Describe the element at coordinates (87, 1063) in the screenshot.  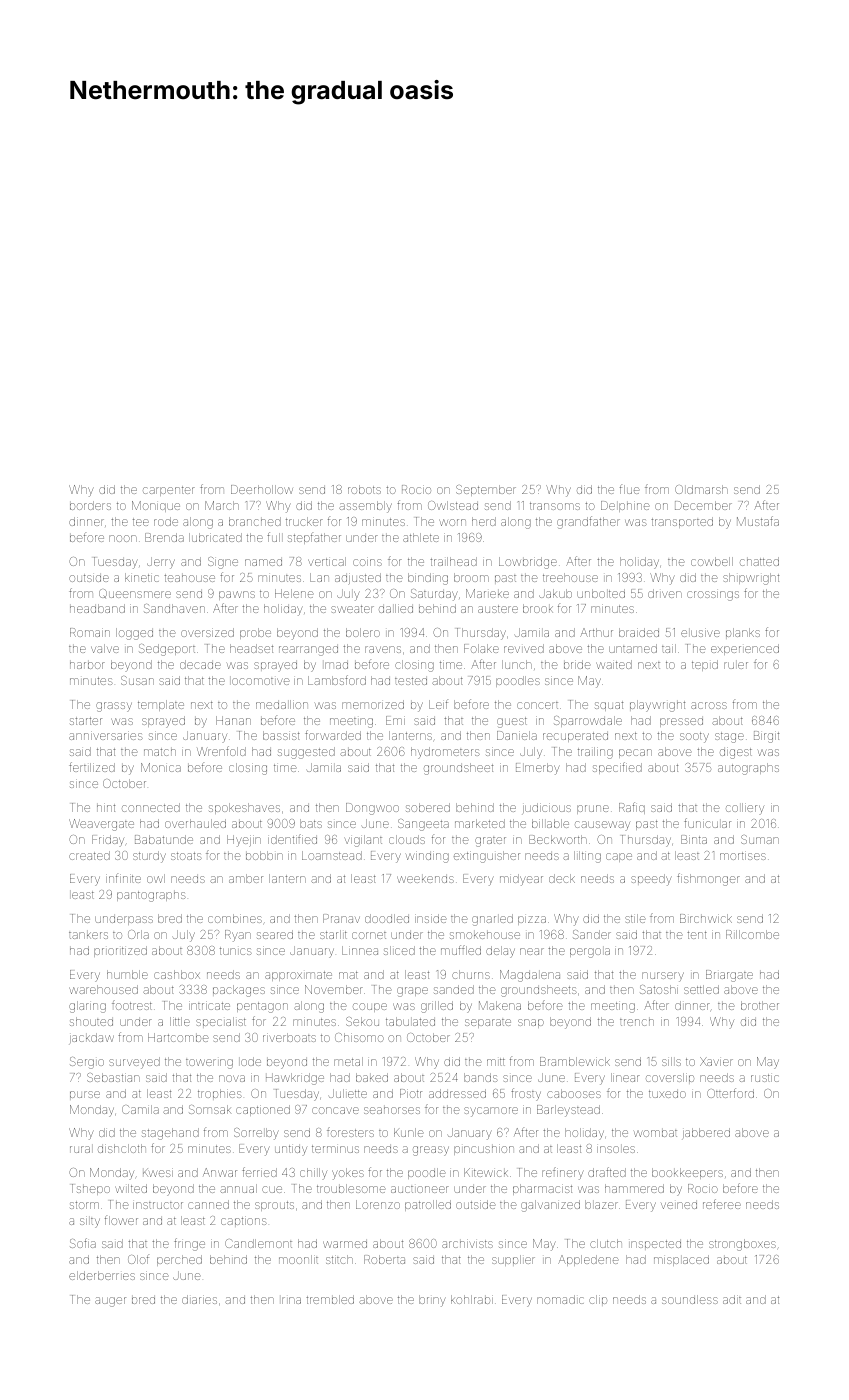
I see `Sergio` at that location.
